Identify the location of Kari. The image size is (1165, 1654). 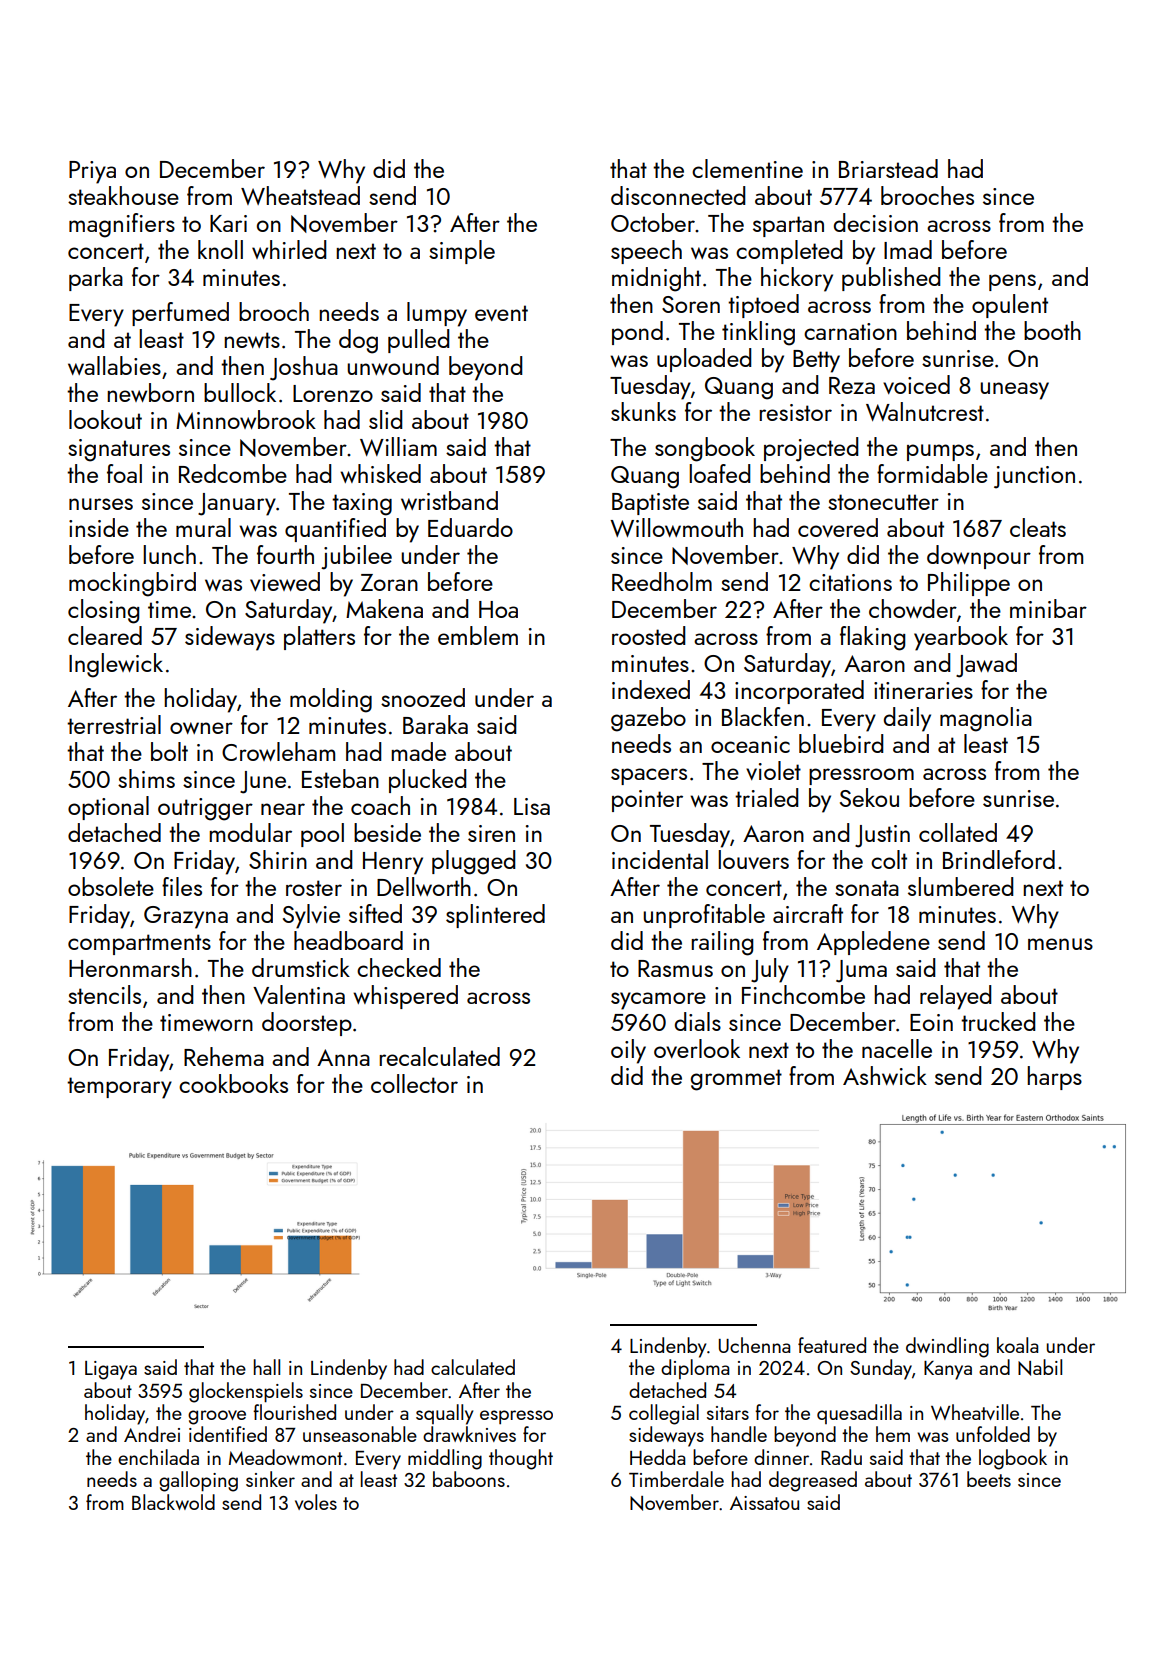
(228, 223).
